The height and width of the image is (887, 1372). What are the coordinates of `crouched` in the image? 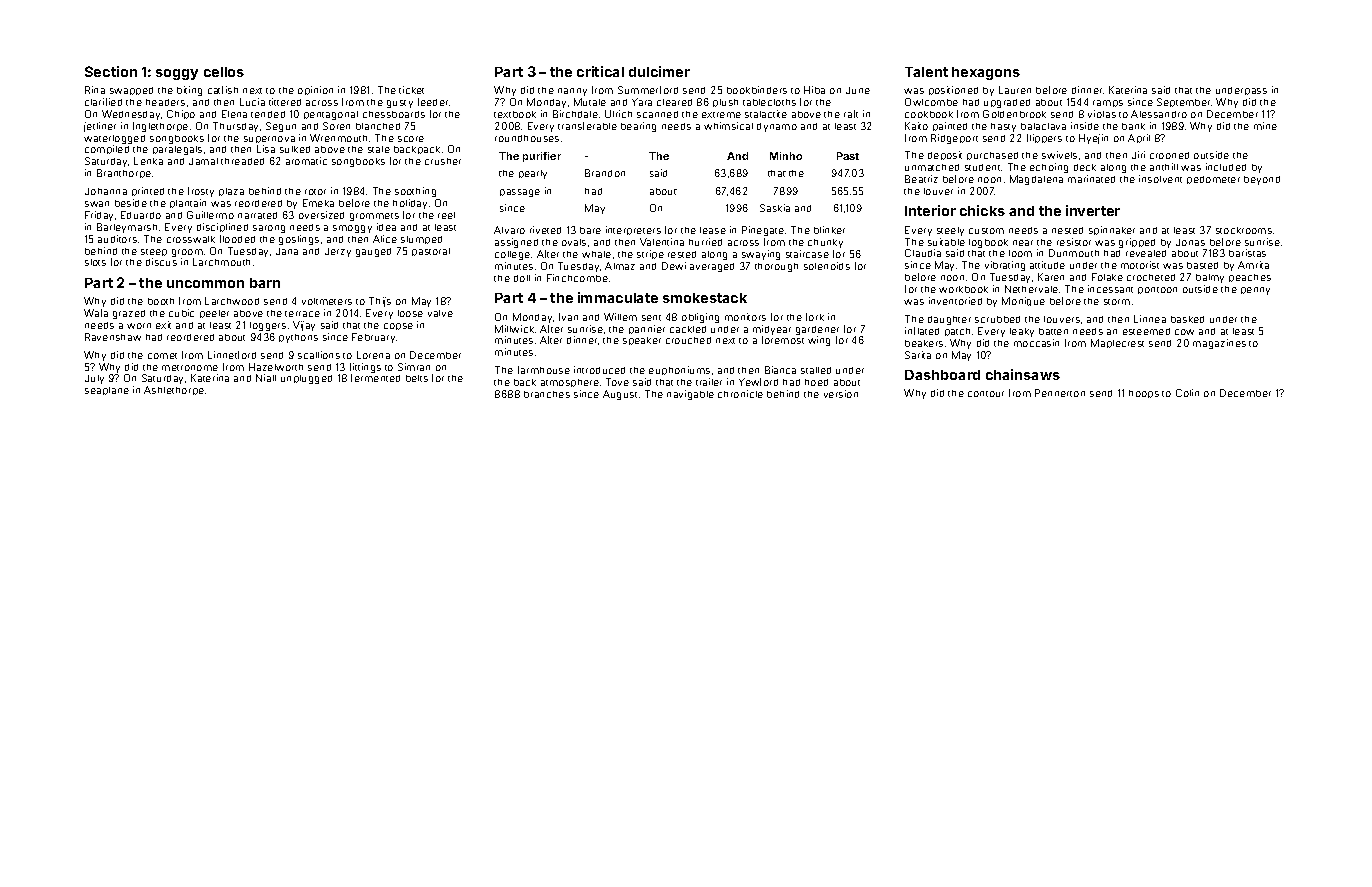 It's located at (688, 340).
